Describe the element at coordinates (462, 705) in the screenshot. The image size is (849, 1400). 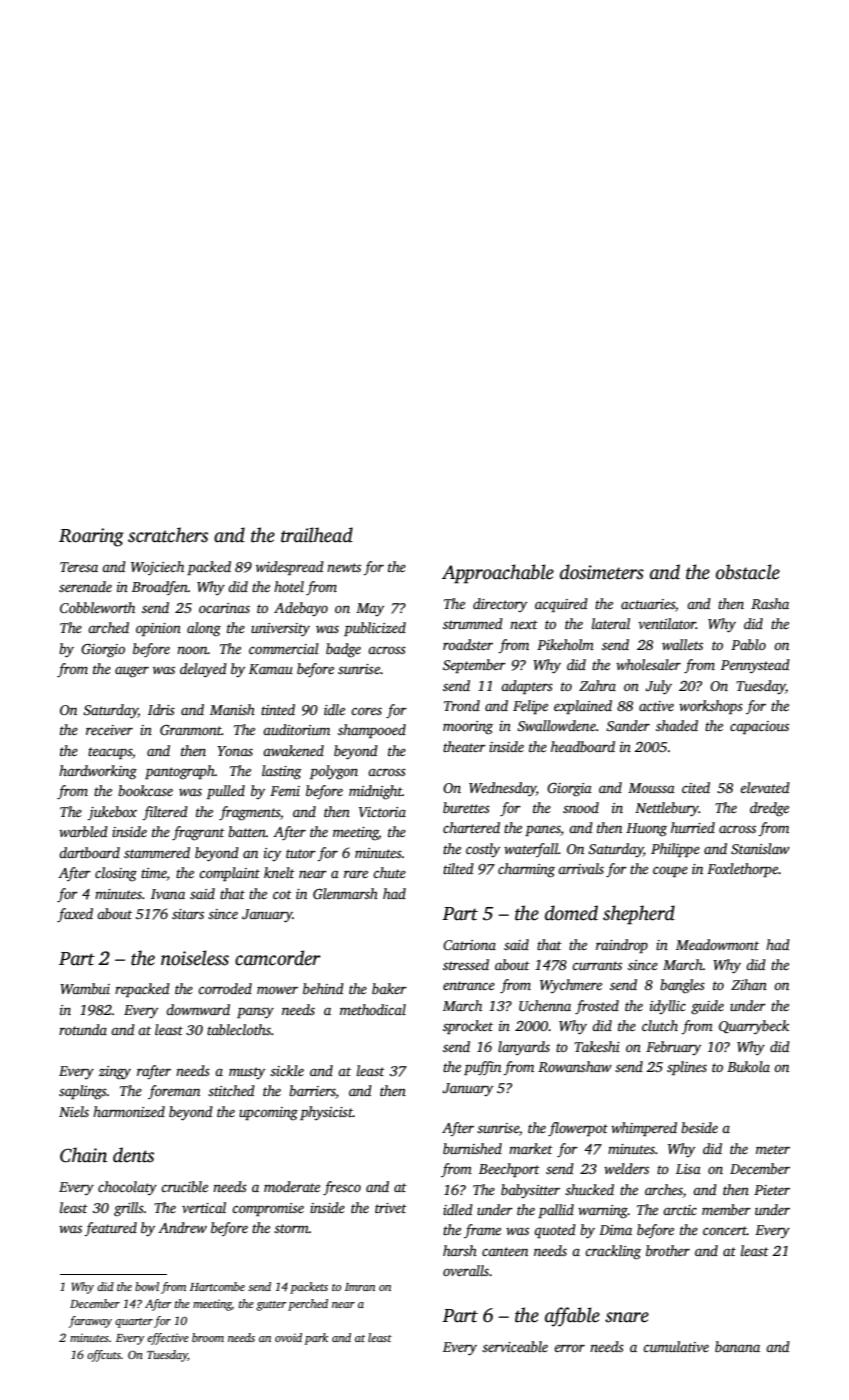
I see `Trond` at that location.
